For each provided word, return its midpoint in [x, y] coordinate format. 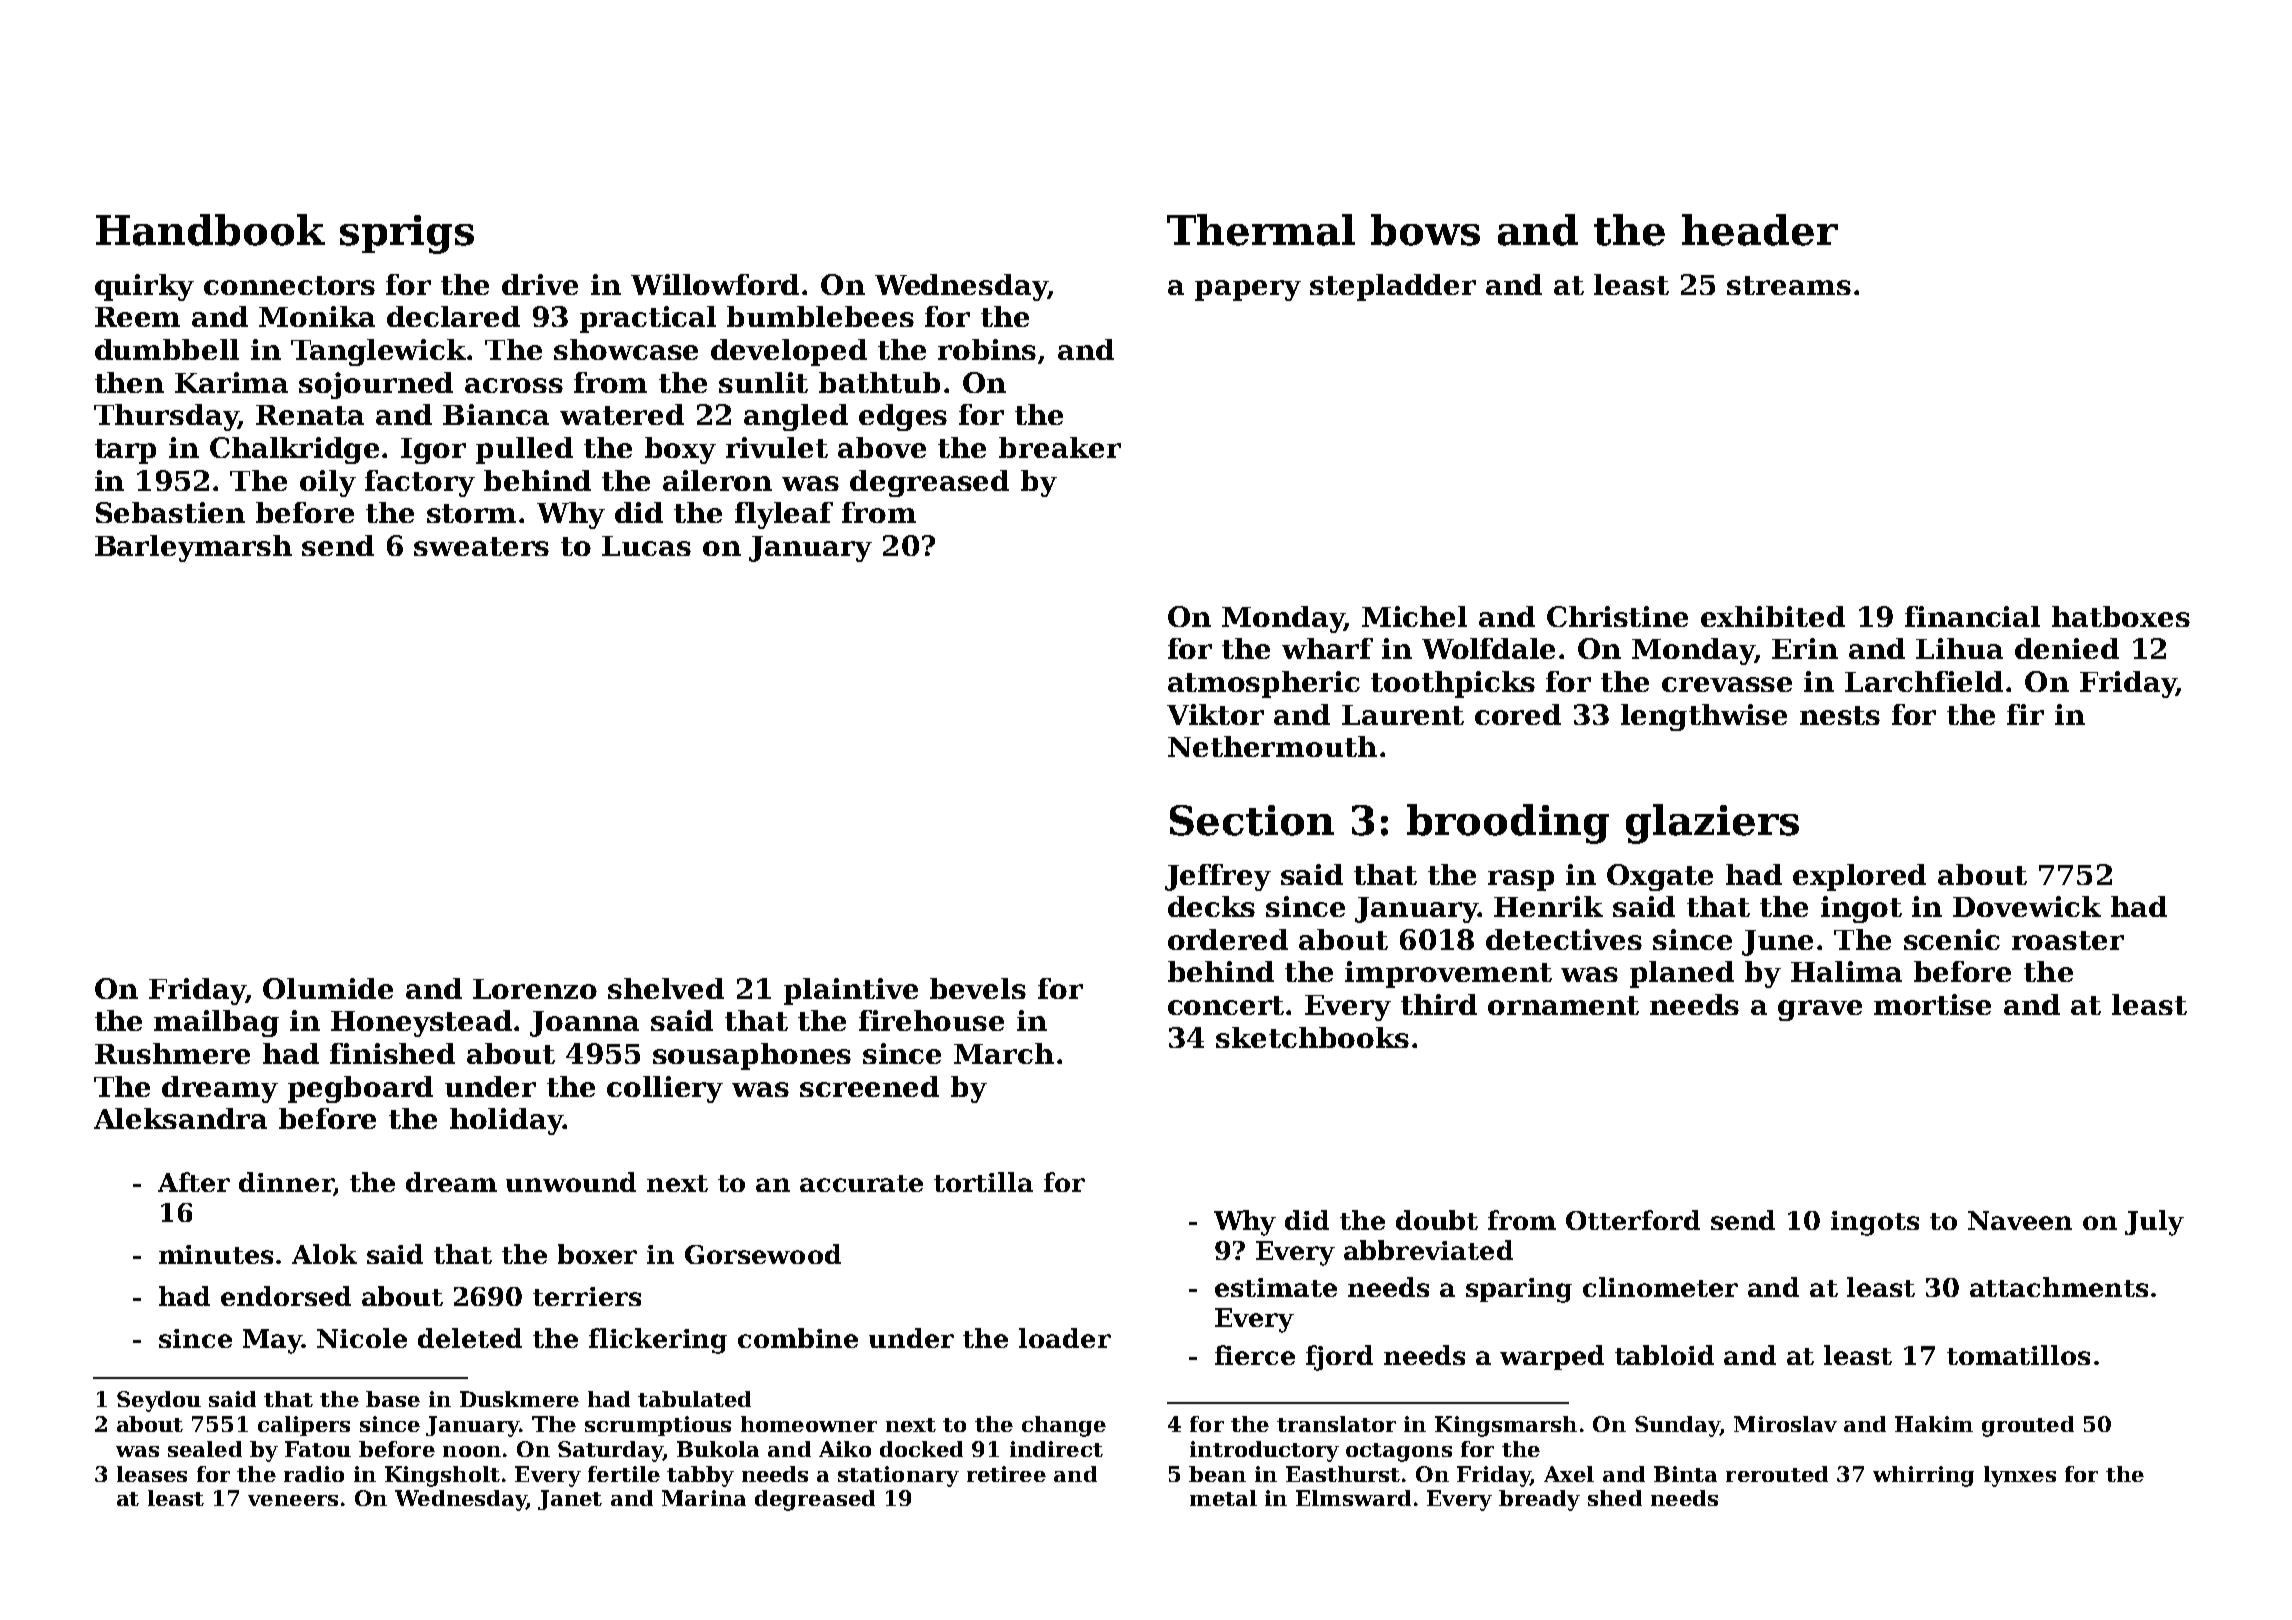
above [882, 447]
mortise [1932, 1004]
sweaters [481, 546]
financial [1972, 616]
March [1004, 1053]
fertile [624, 1474]
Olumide [328, 988]
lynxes [2020, 1476]
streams [1789, 285]
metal [1223, 1498]
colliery [665, 1089]
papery [1248, 290]
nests [1840, 715]
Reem [137, 317]
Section [1252, 820]
